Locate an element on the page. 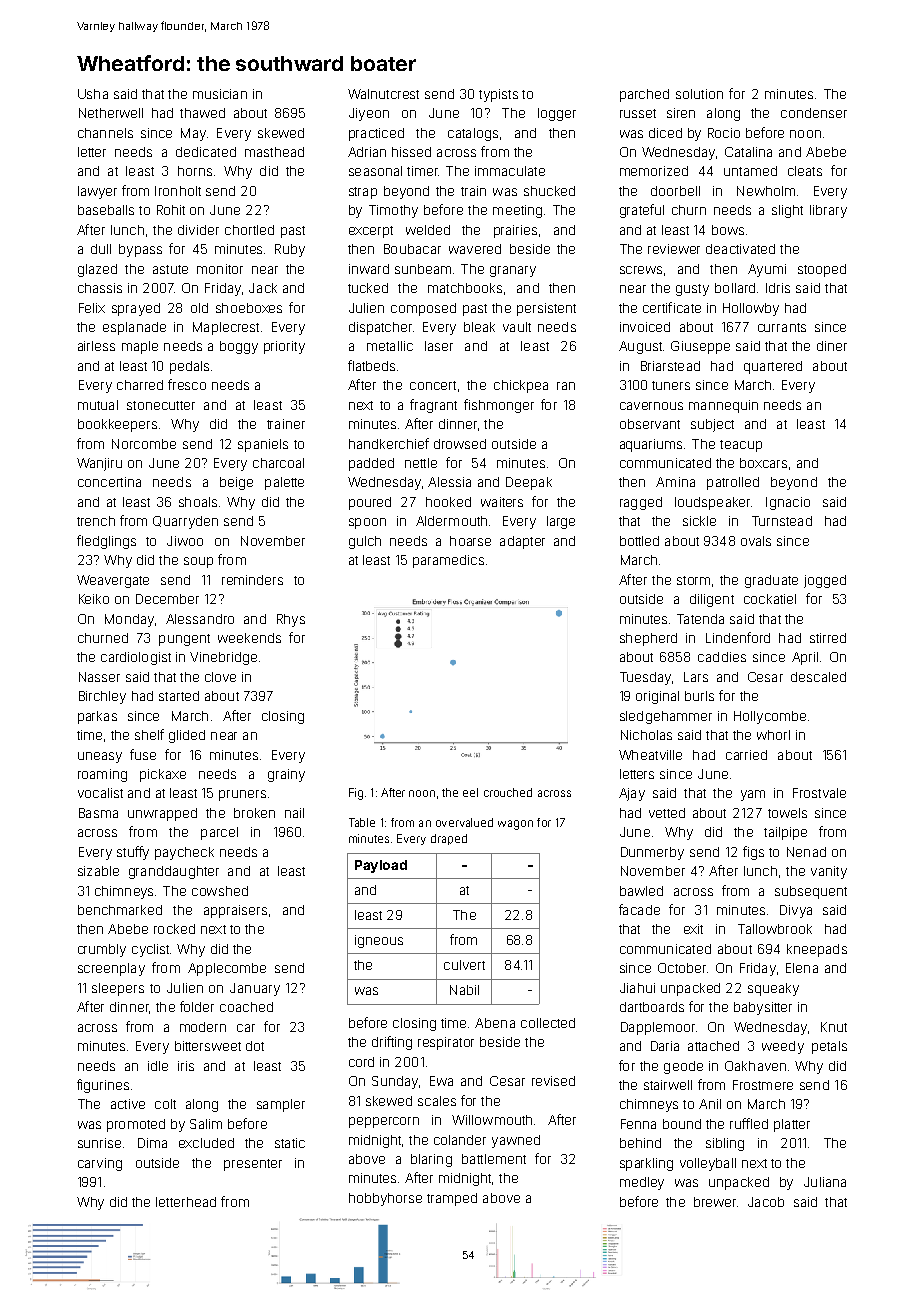 Image resolution: width=924 pixels, height=1308 pixels. paramedics is located at coordinates (448, 561).
